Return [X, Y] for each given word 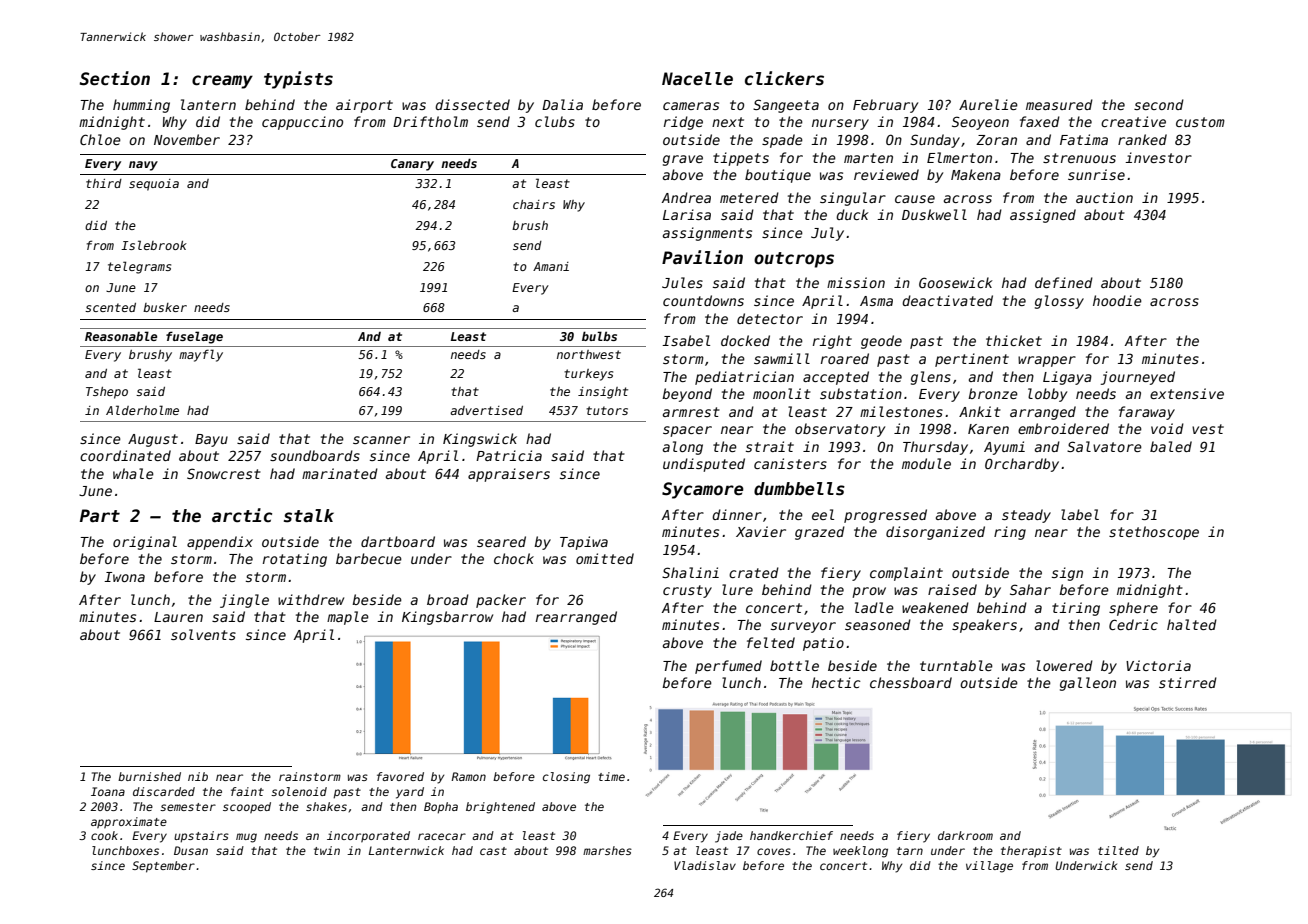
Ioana [108, 791]
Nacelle [697, 79]
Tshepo [107, 393]
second [1159, 104]
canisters [790, 463]
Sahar [1030, 589]
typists [298, 80]
